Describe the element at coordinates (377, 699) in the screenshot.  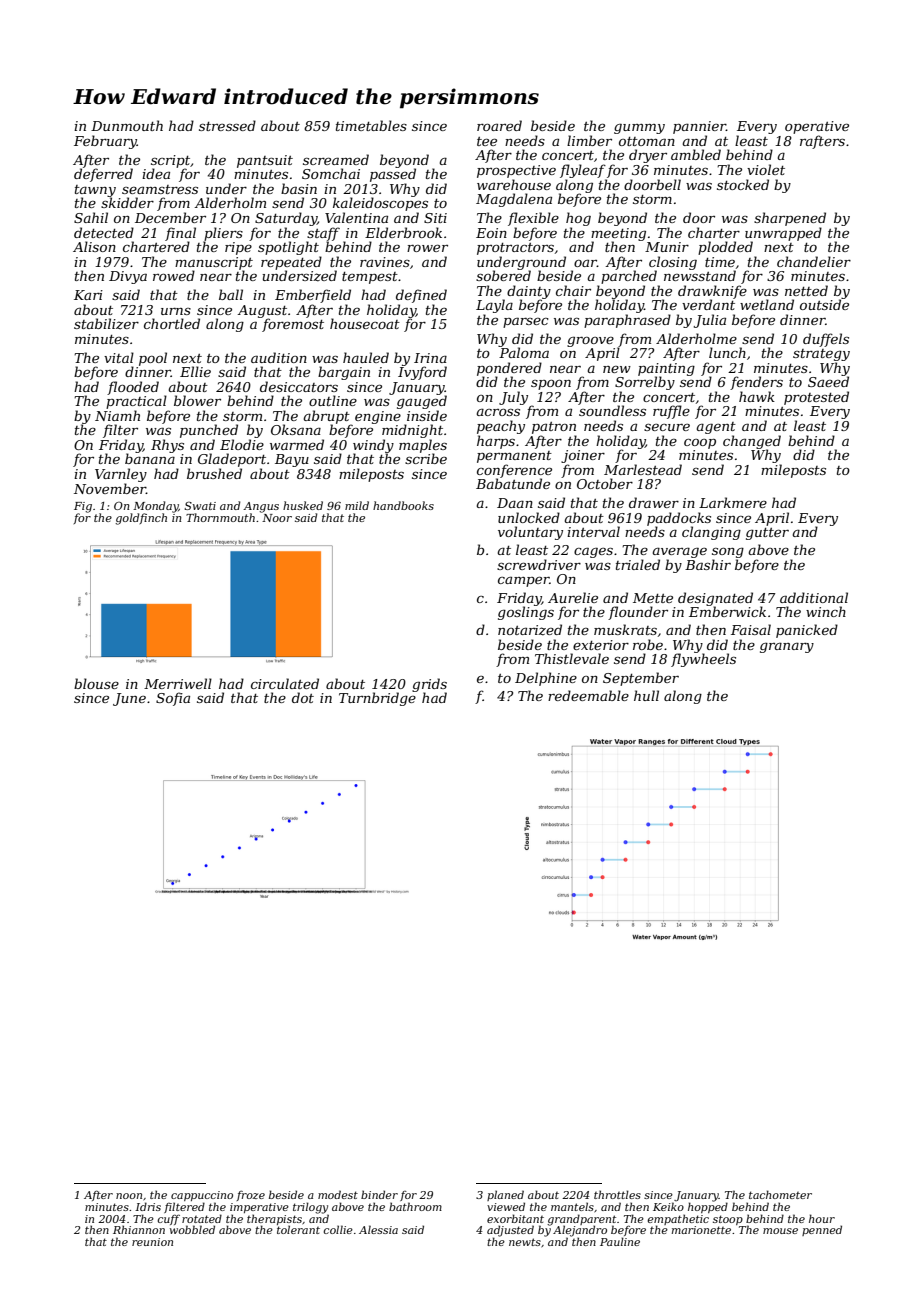
I see `Turnbridge` at that location.
